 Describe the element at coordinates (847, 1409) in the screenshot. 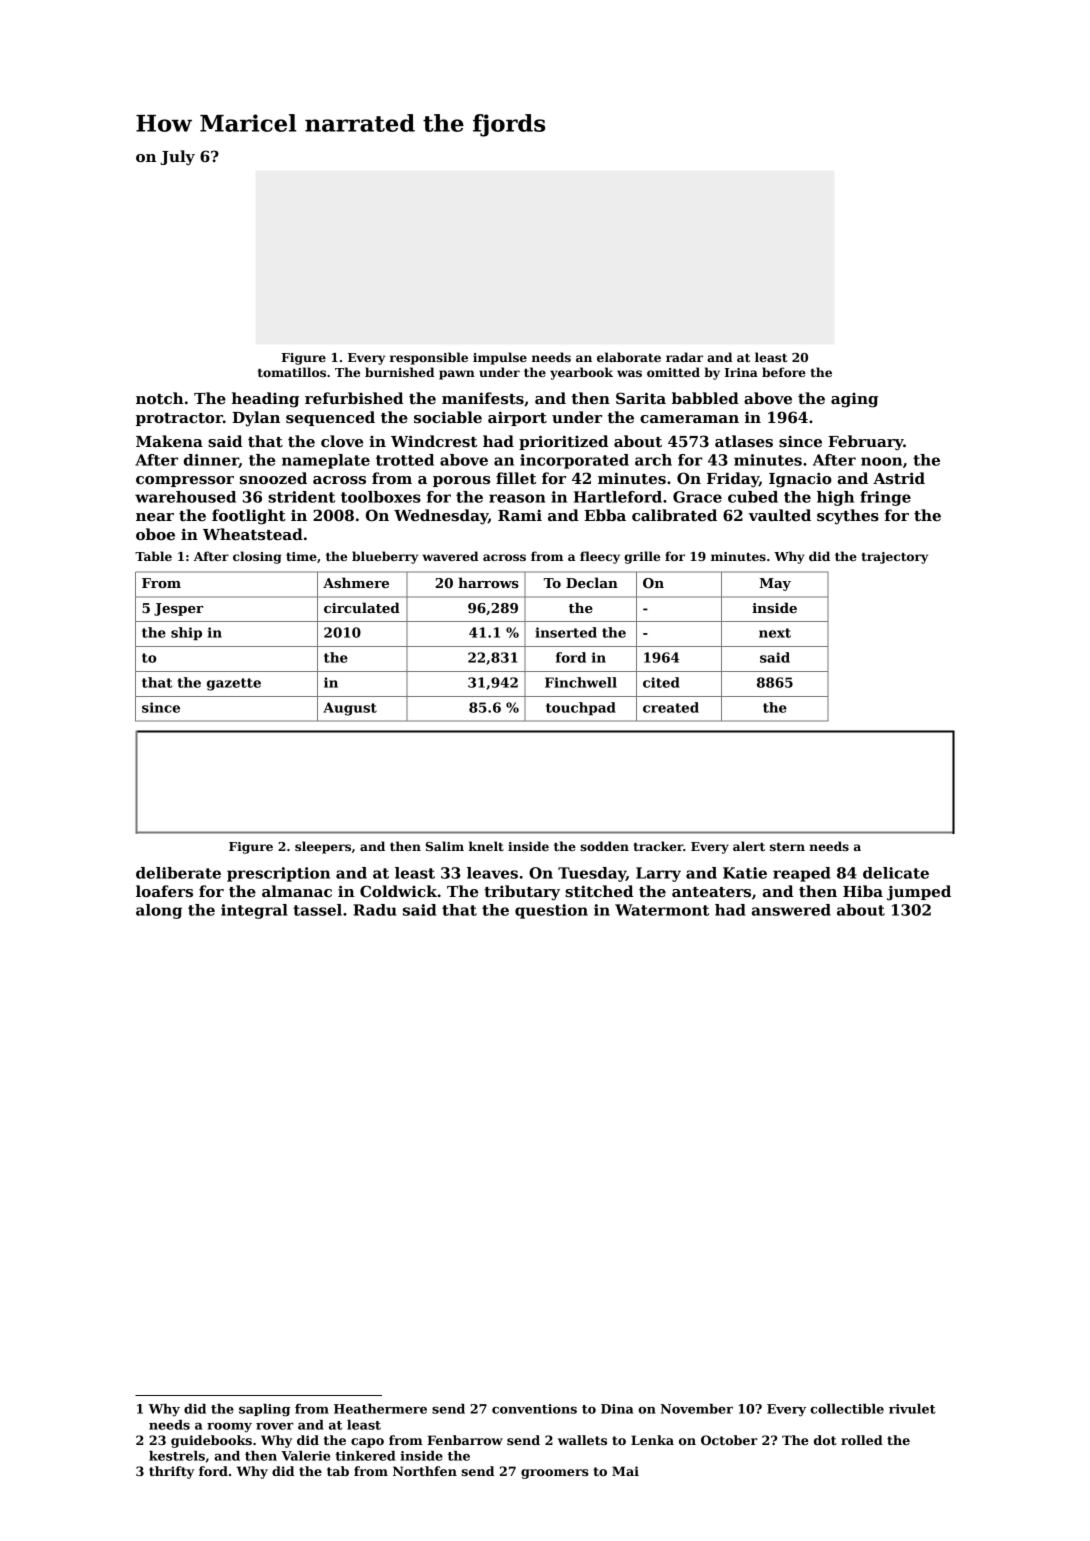

I see `collectible` at that location.
